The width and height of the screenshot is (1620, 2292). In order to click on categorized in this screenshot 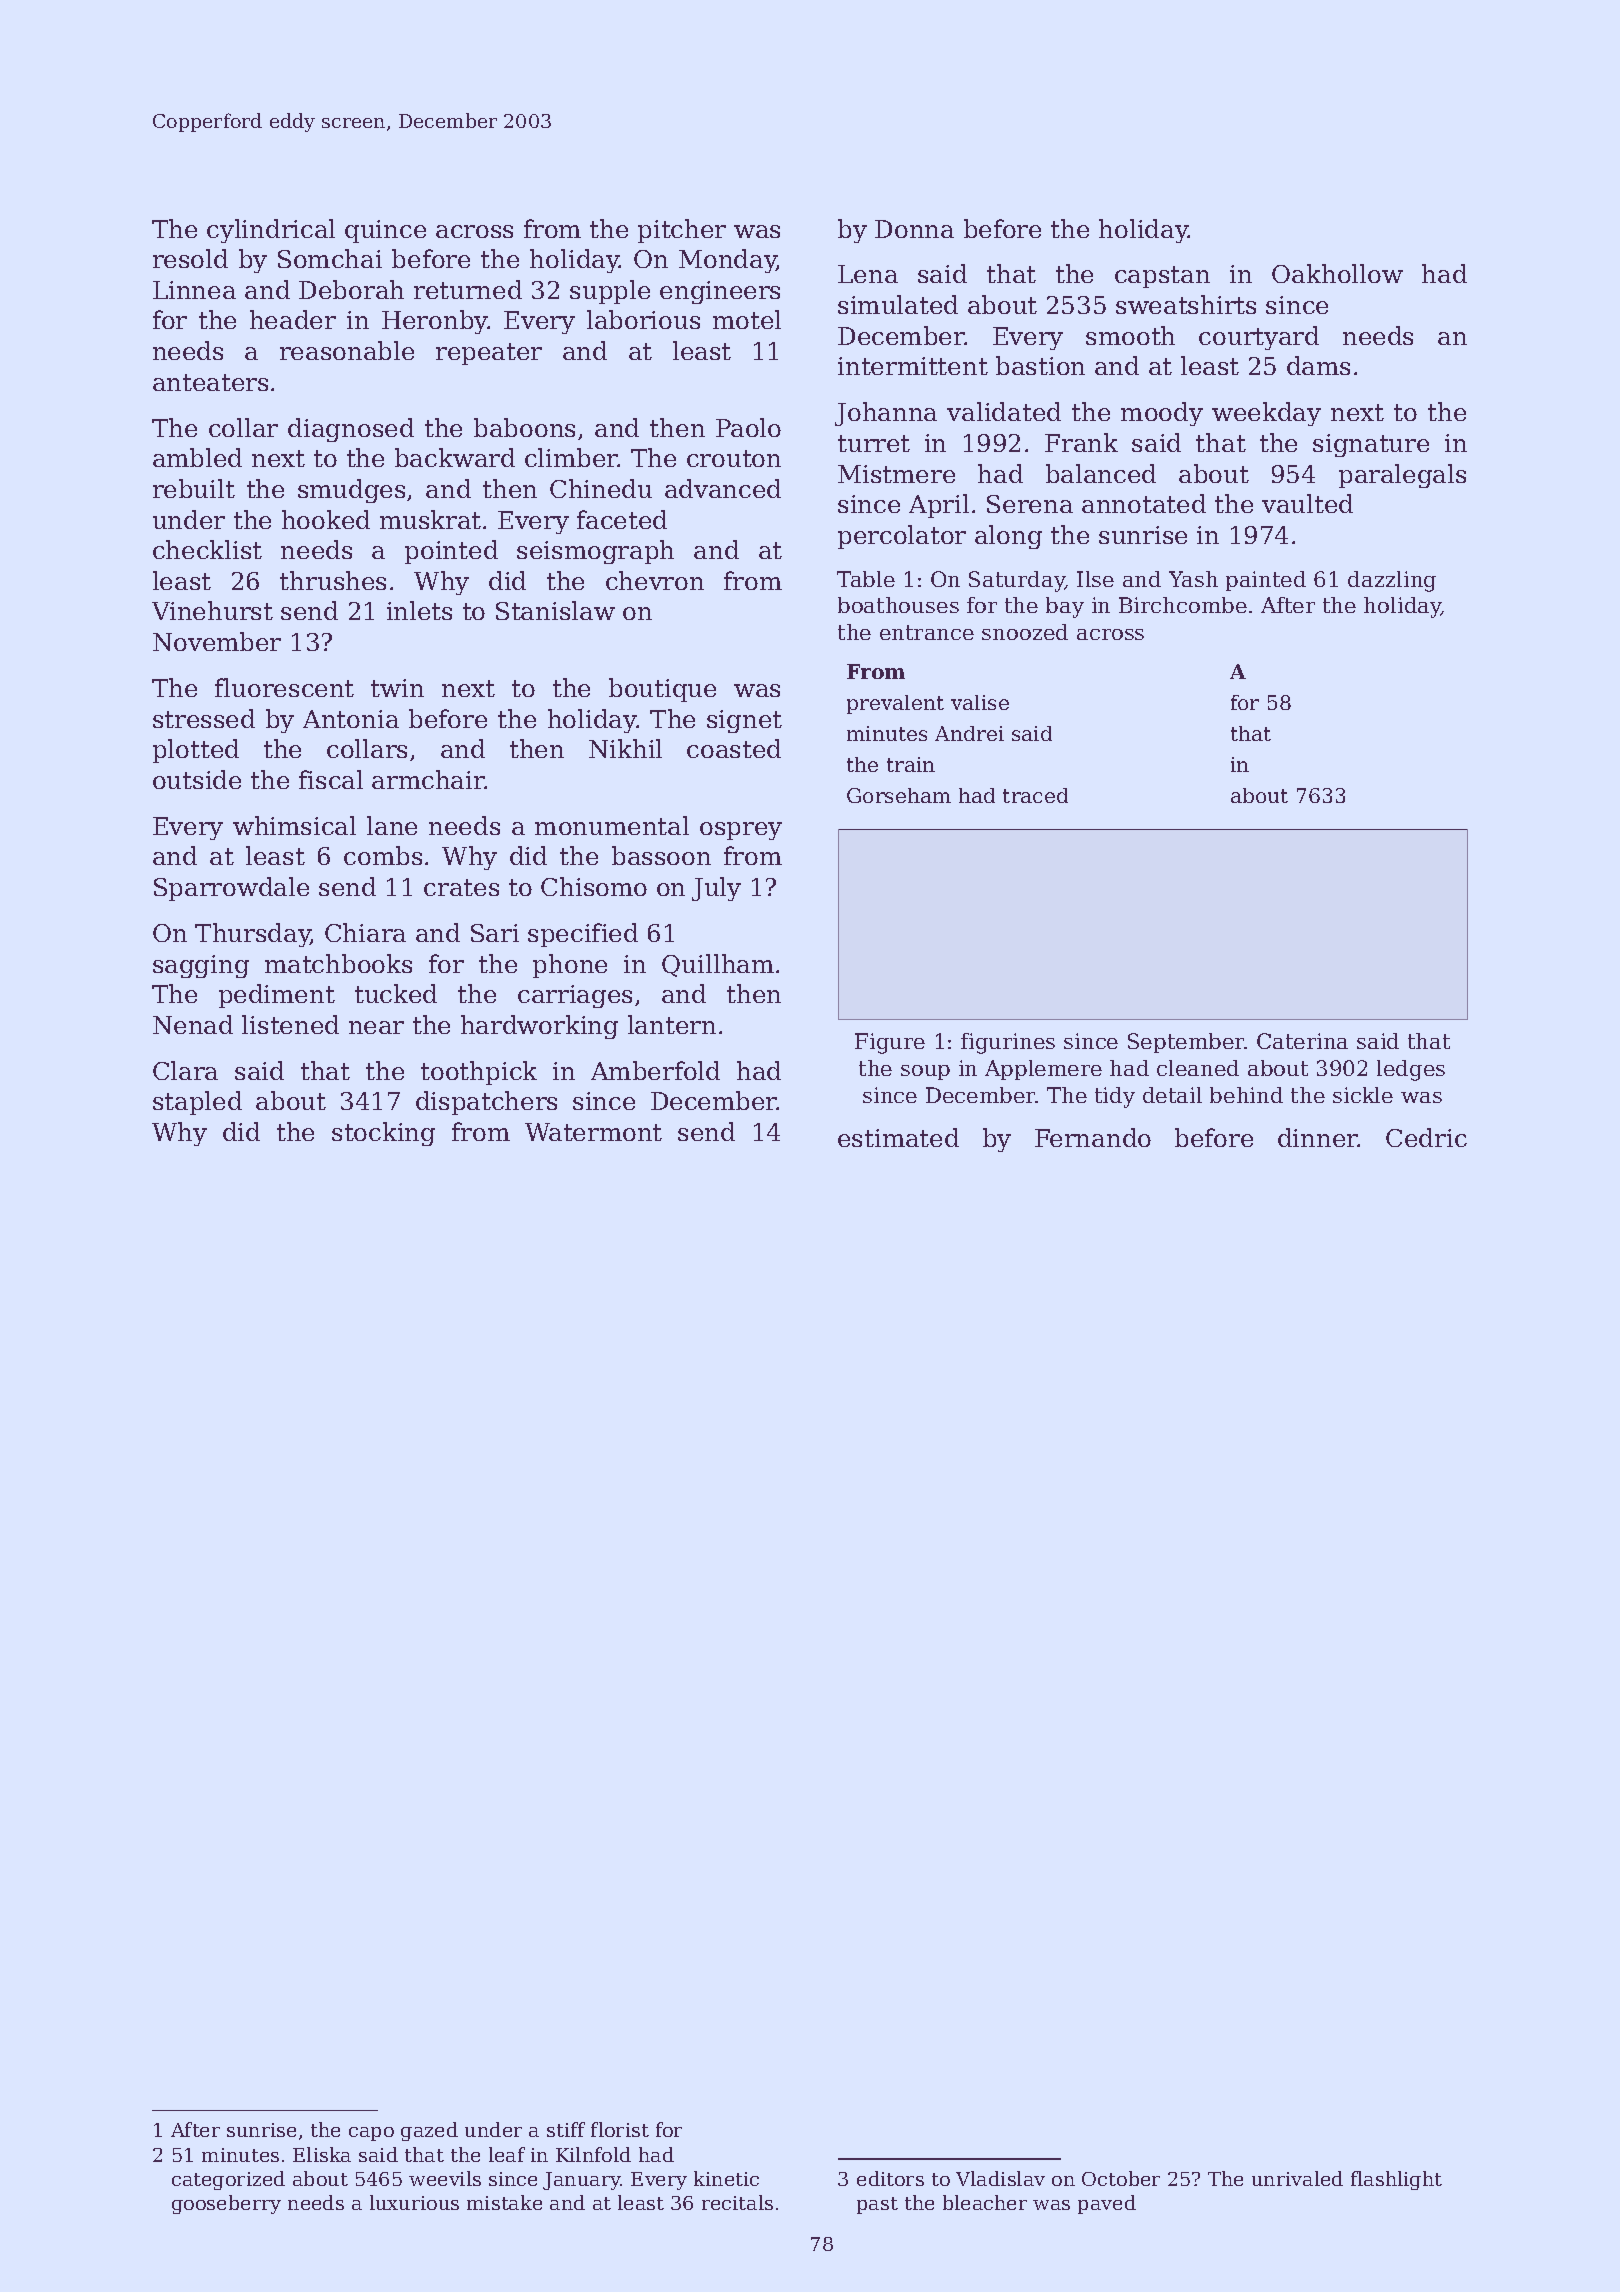, I will do `click(228, 2180)`.
